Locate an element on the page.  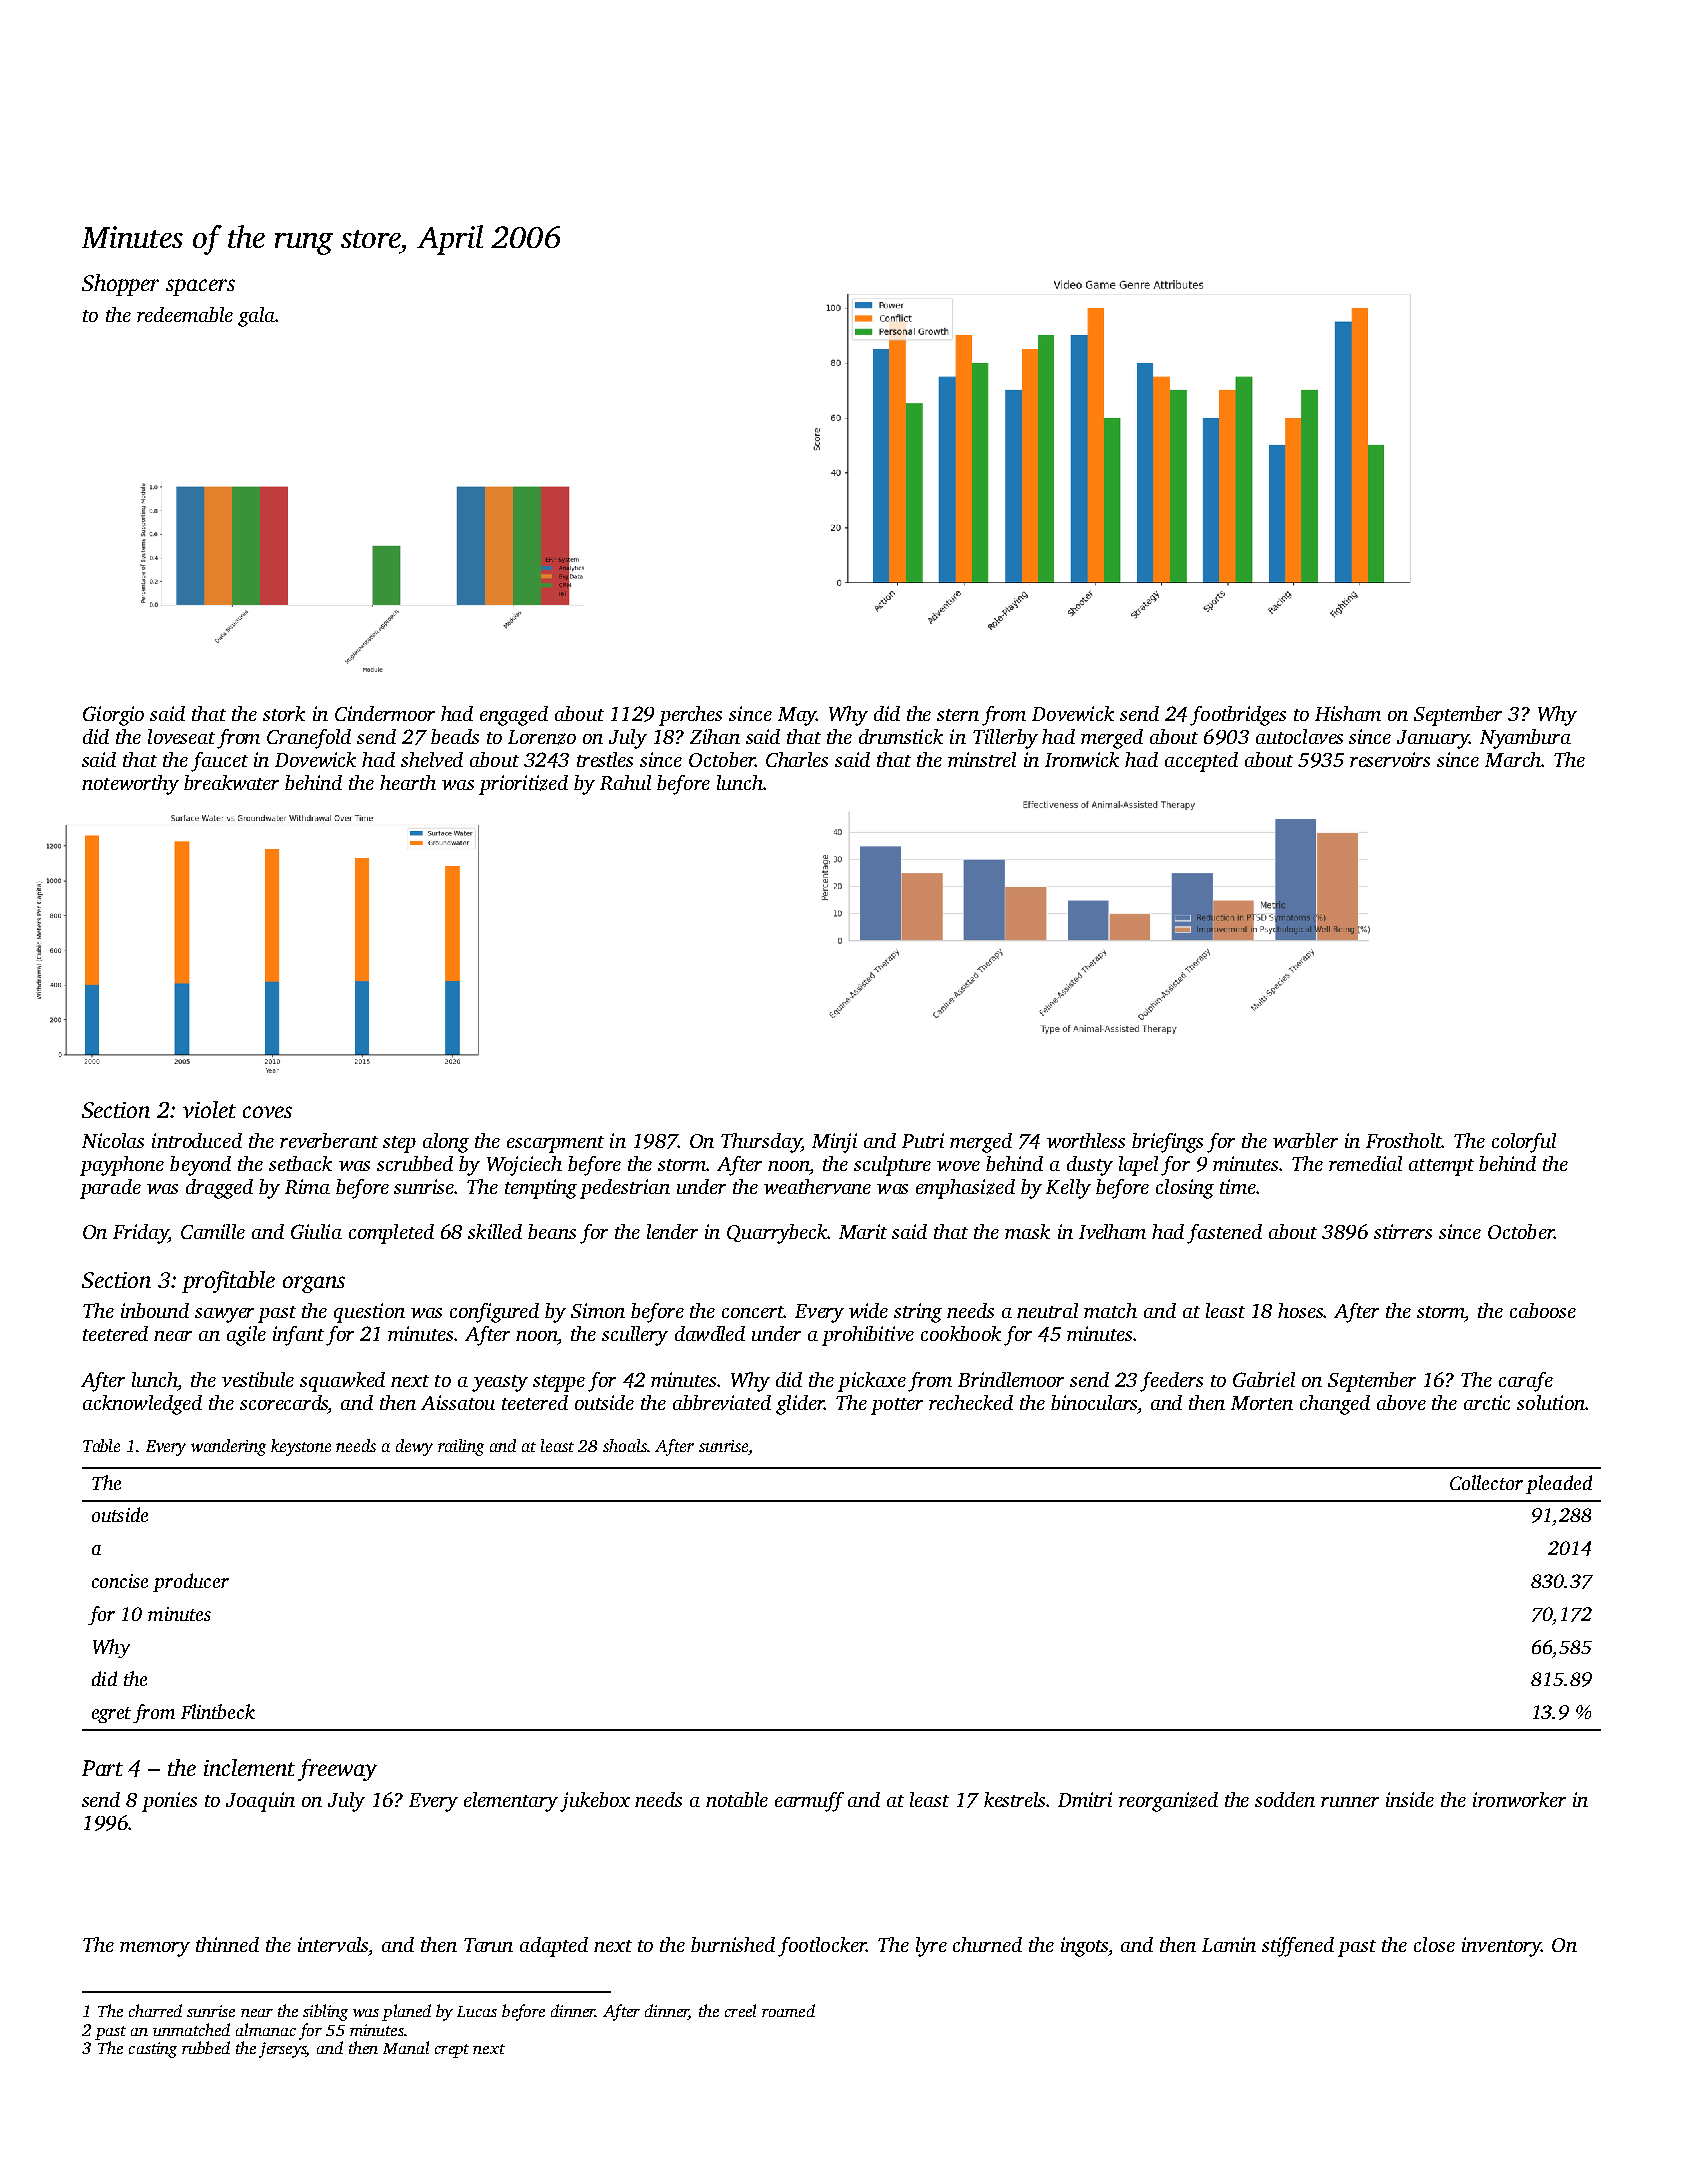
coves is located at coordinates (267, 1112).
